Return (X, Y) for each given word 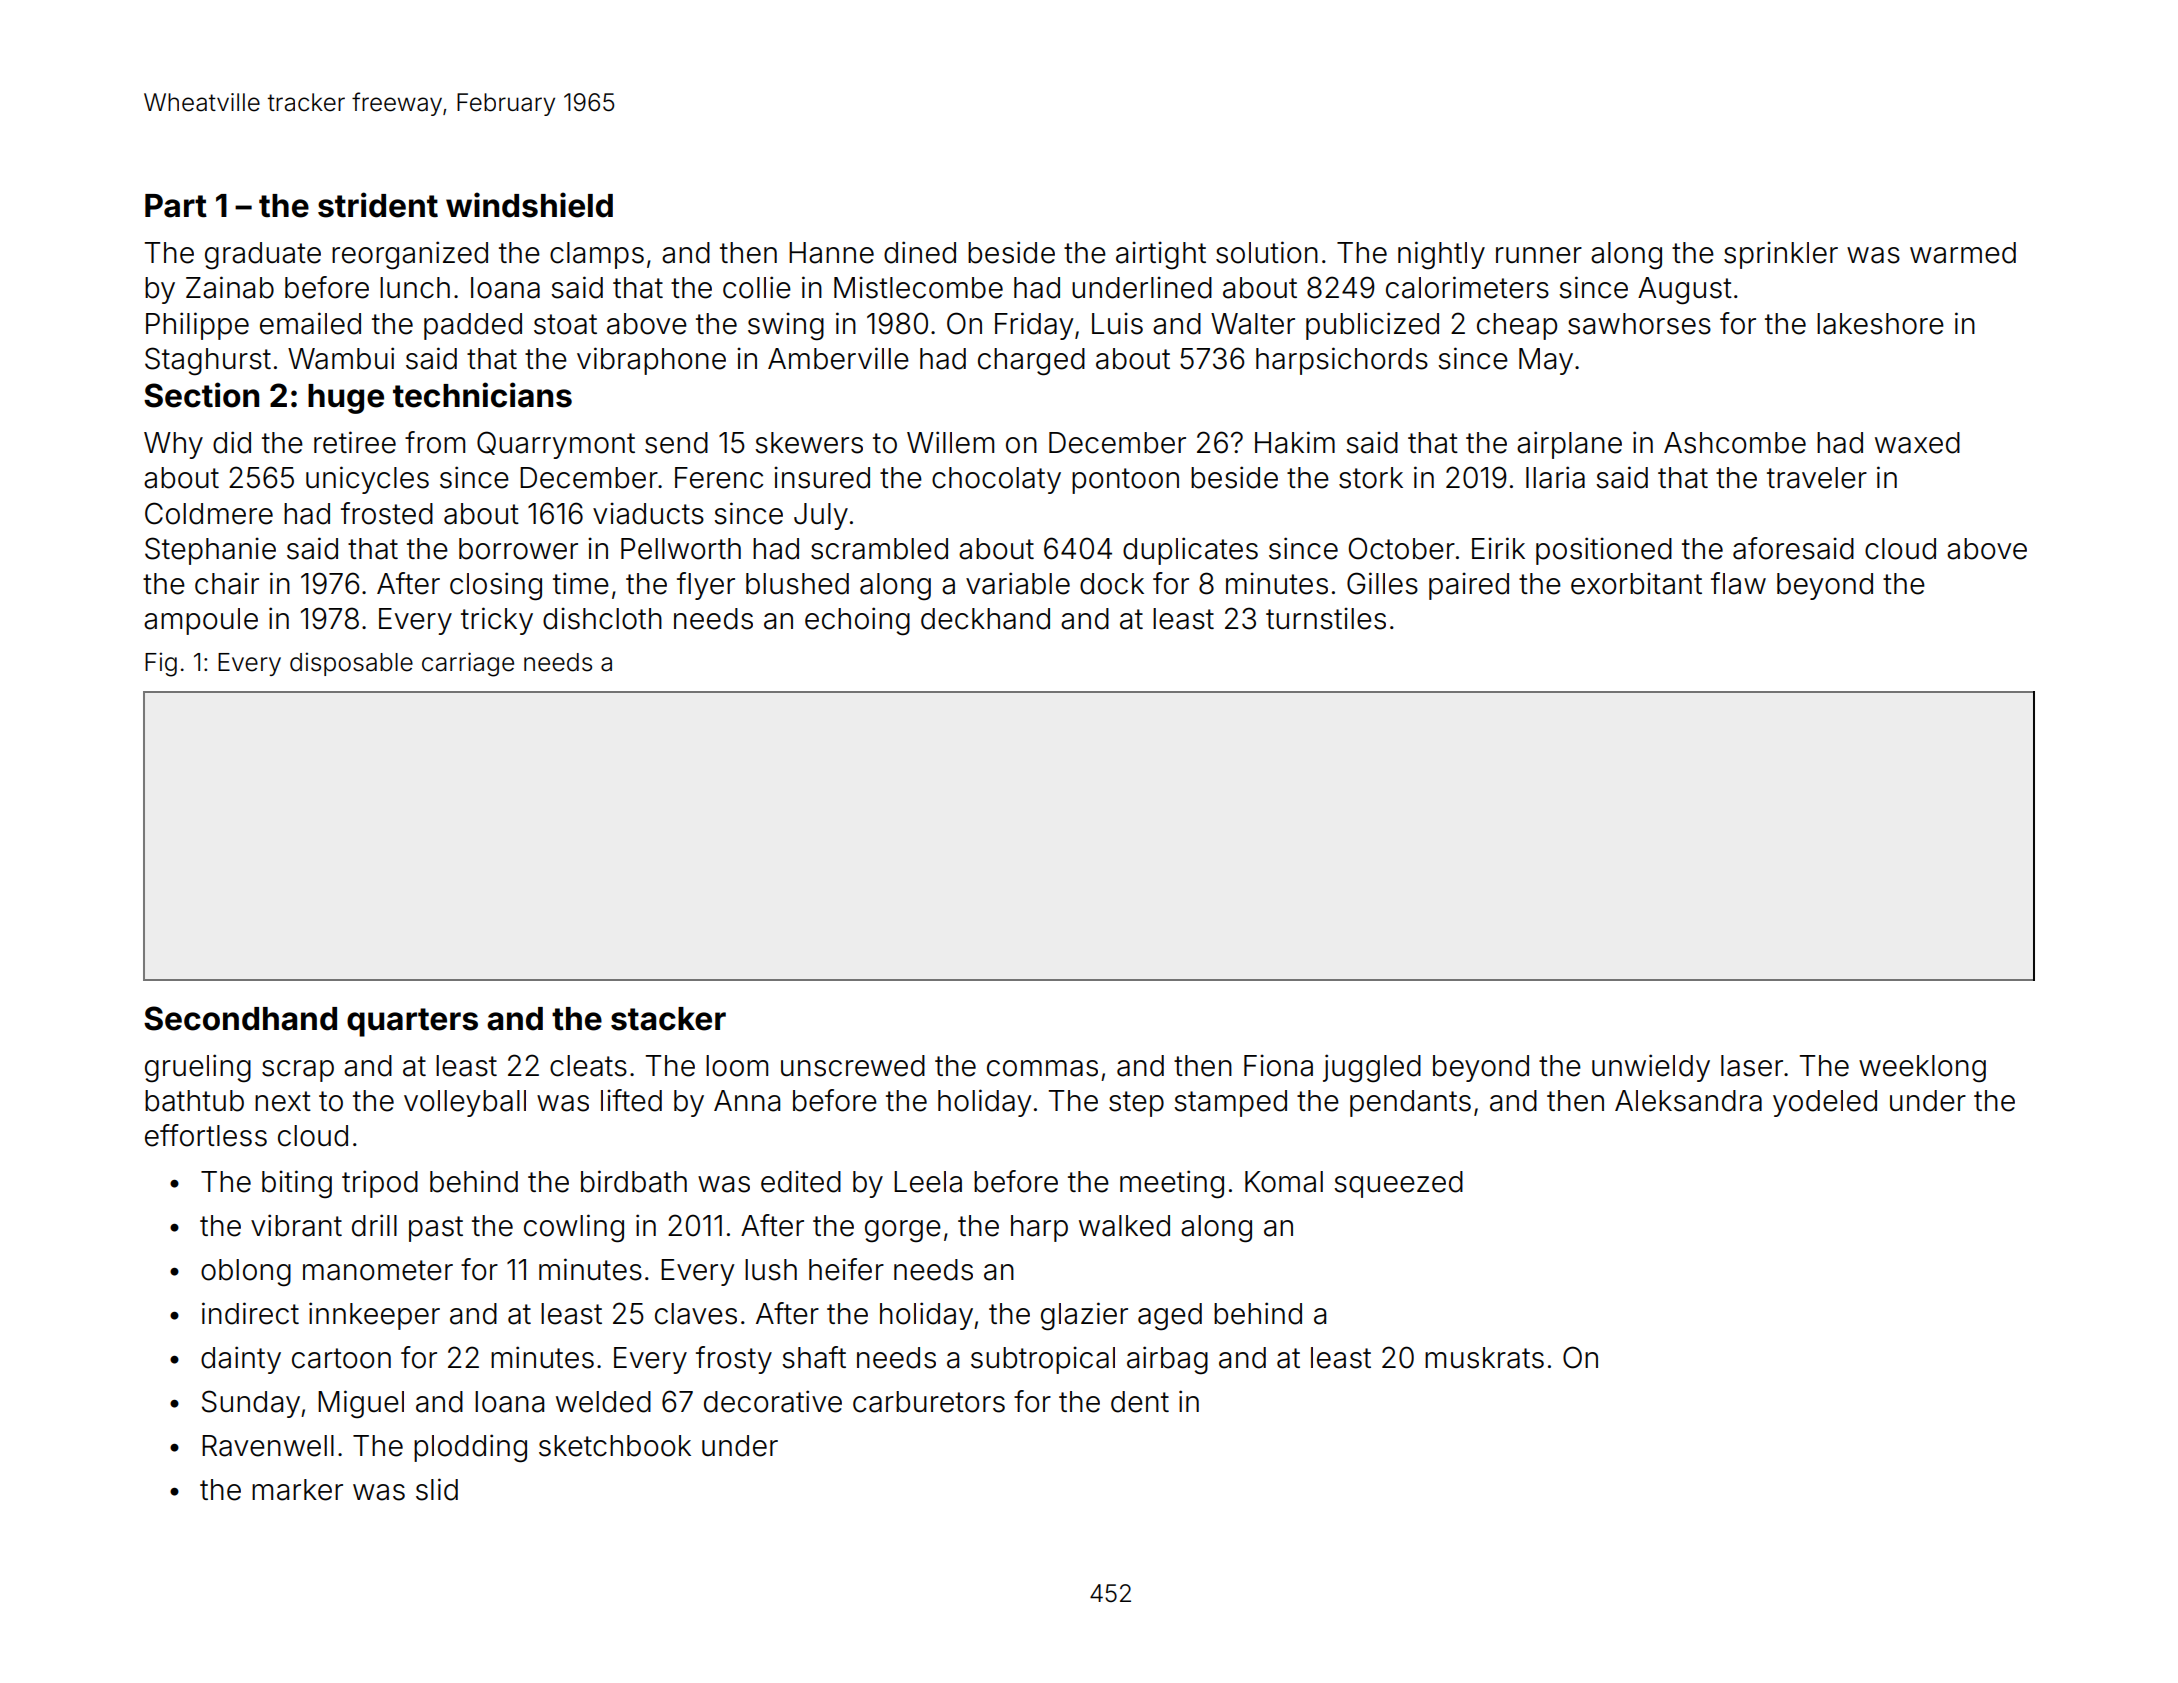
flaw (1738, 583)
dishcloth (602, 618)
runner (1539, 255)
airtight (1161, 255)
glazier (1084, 1316)
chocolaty (996, 480)
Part (176, 206)
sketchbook (615, 1446)
